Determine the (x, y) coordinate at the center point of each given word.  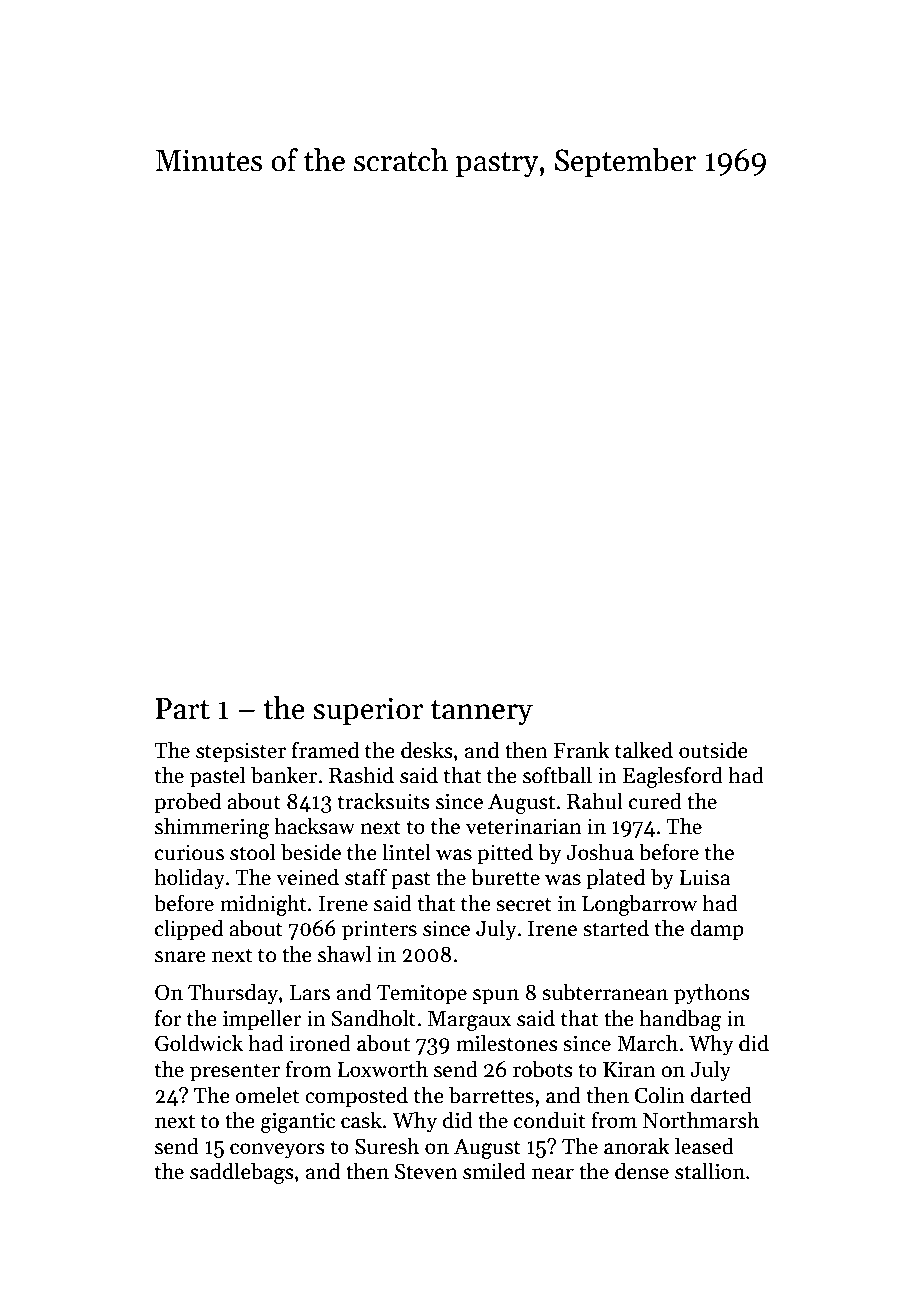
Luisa (704, 877)
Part (183, 709)
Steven (426, 1171)
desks (427, 750)
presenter (235, 1072)
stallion (710, 1171)
